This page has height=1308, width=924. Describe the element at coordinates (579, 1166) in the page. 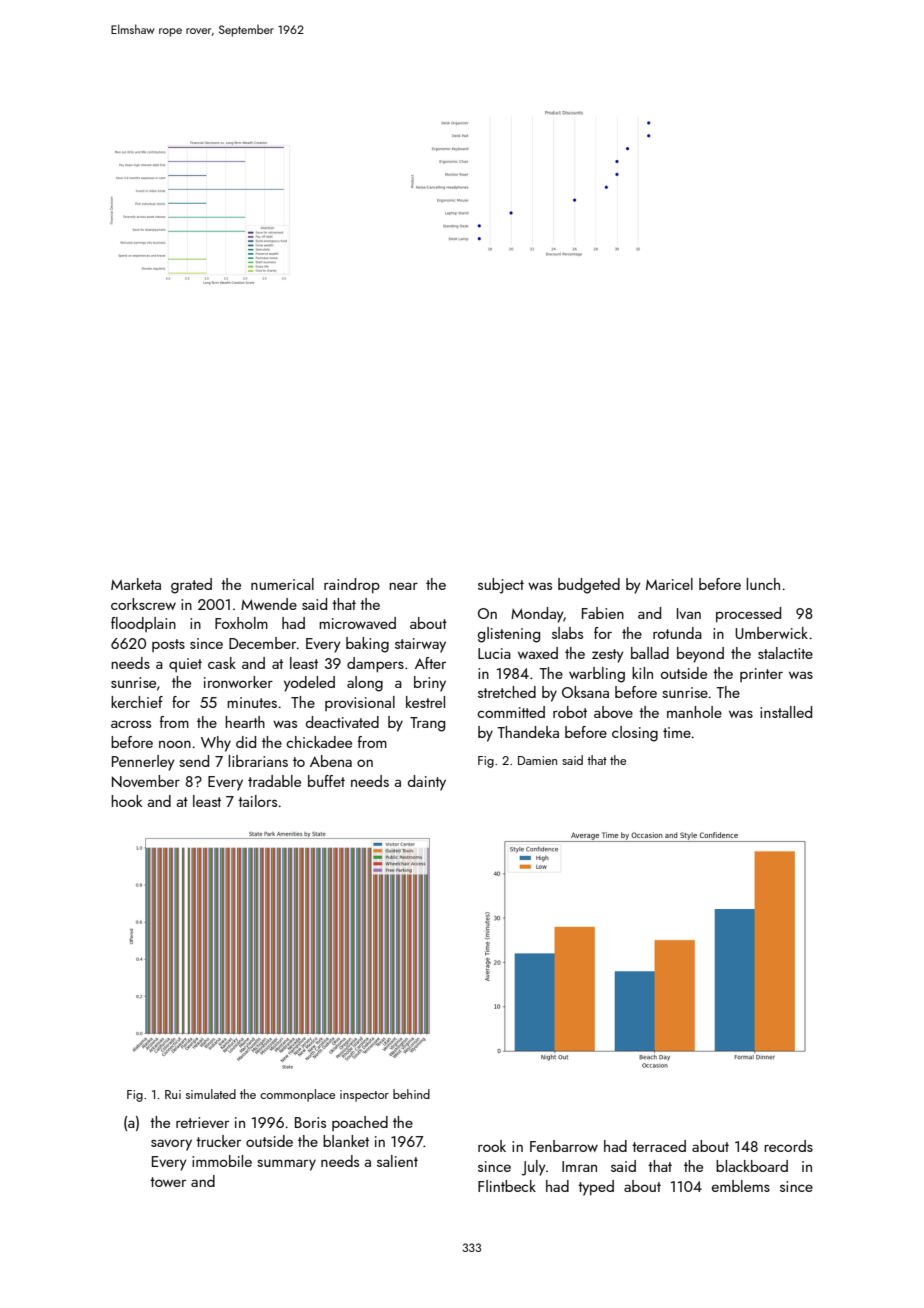

I see `Imran` at that location.
